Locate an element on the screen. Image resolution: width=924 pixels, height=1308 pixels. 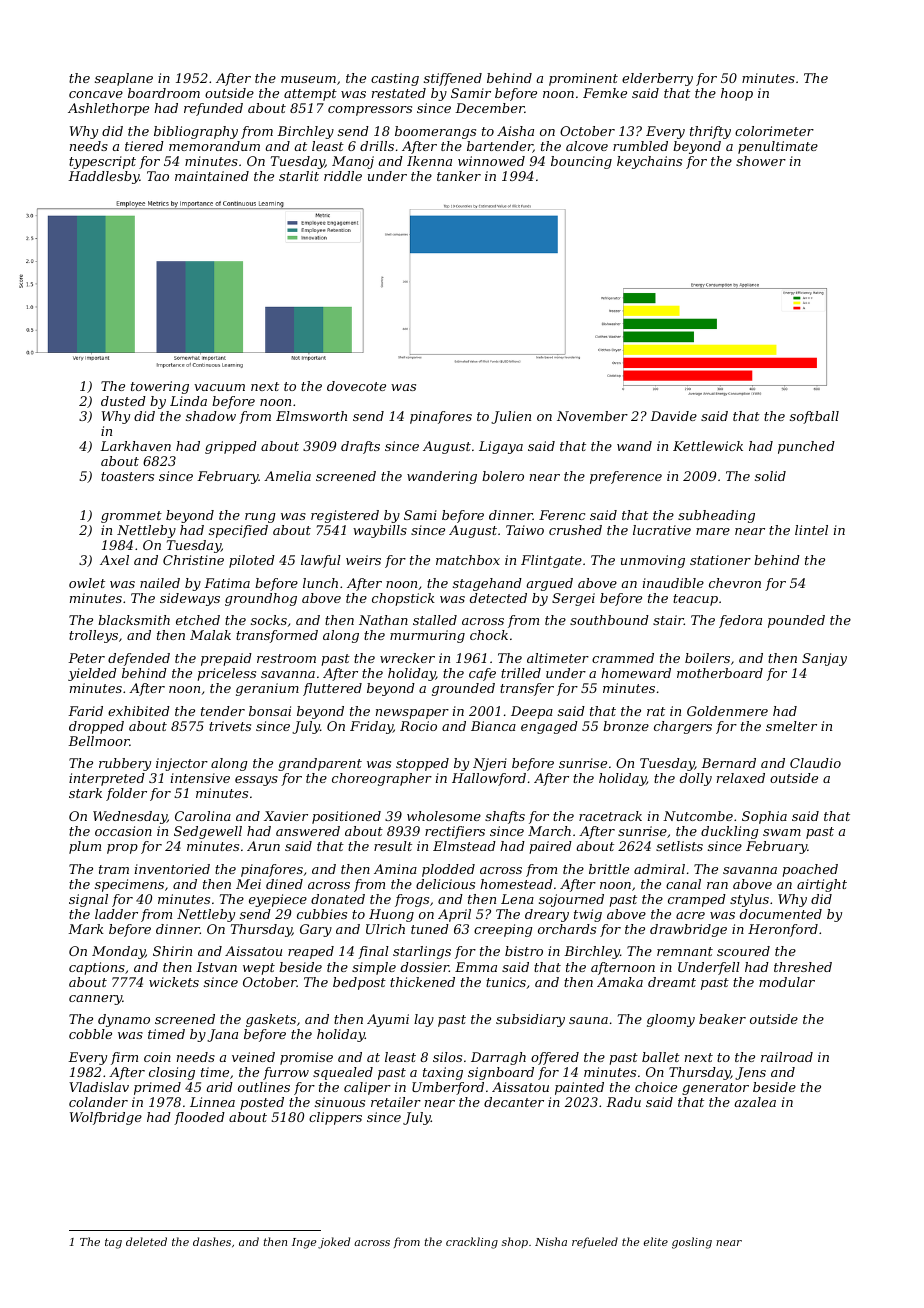
dashes is located at coordinates (212, 1241).
